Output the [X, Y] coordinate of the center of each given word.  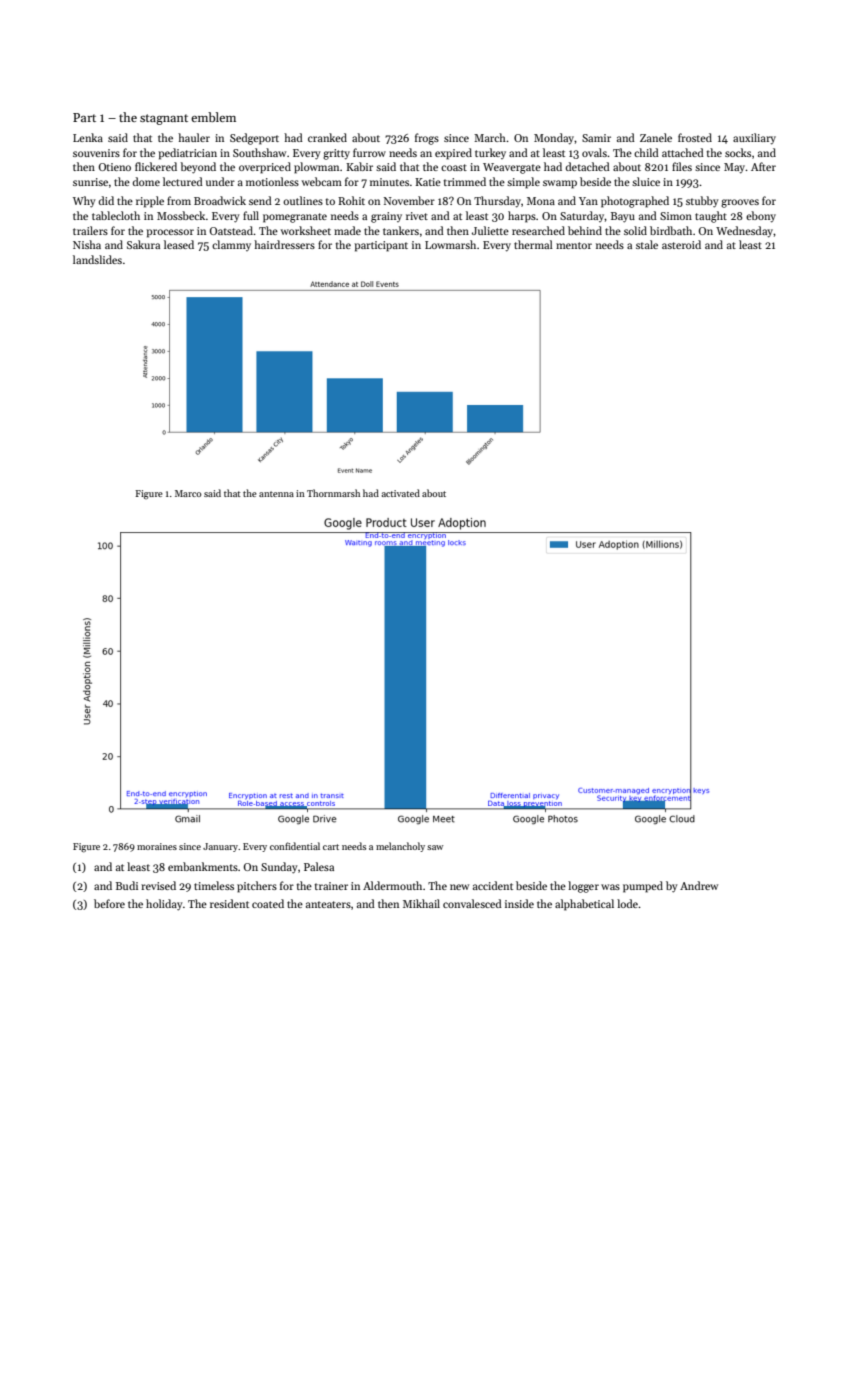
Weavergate [512, 168]
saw [435, 847]
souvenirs [96, 153]
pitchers [257, 887]
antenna [276, 494]
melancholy [400, 847]
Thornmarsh [333, 493]
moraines [157, 846]
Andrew [699, 885]
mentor [574, 245]
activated [401, 493]
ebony [761, 217]
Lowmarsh [450, 244]
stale [647, 244]
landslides [97, 259]
